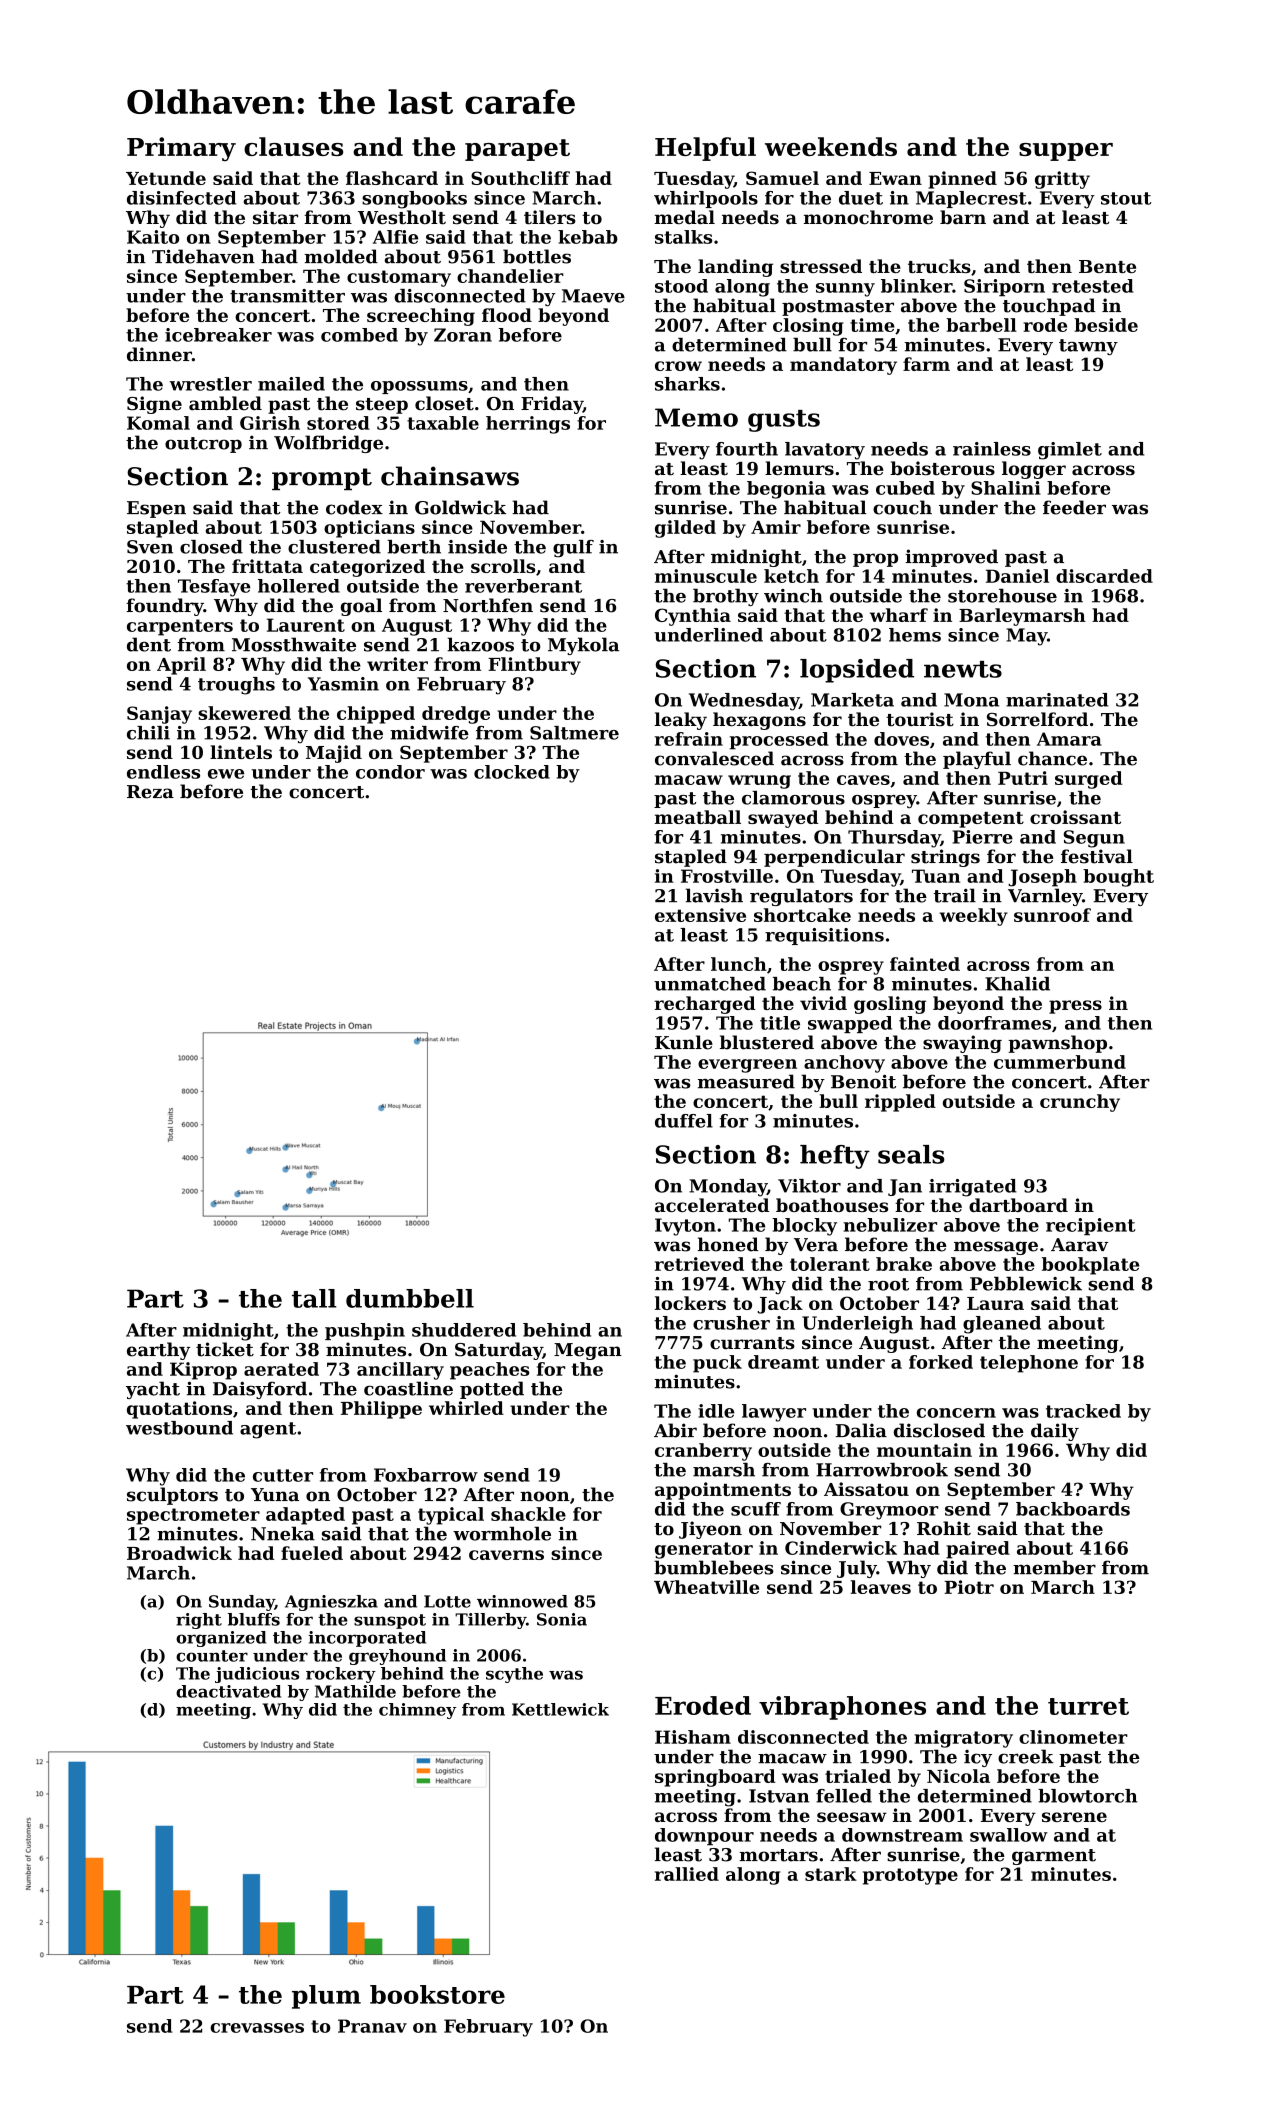 This screenshot has width=1282, height=2111. What do you see at coordinates (314, 1298) in the screenshot?
I see `tall` at bounding box center [314, 1298].
